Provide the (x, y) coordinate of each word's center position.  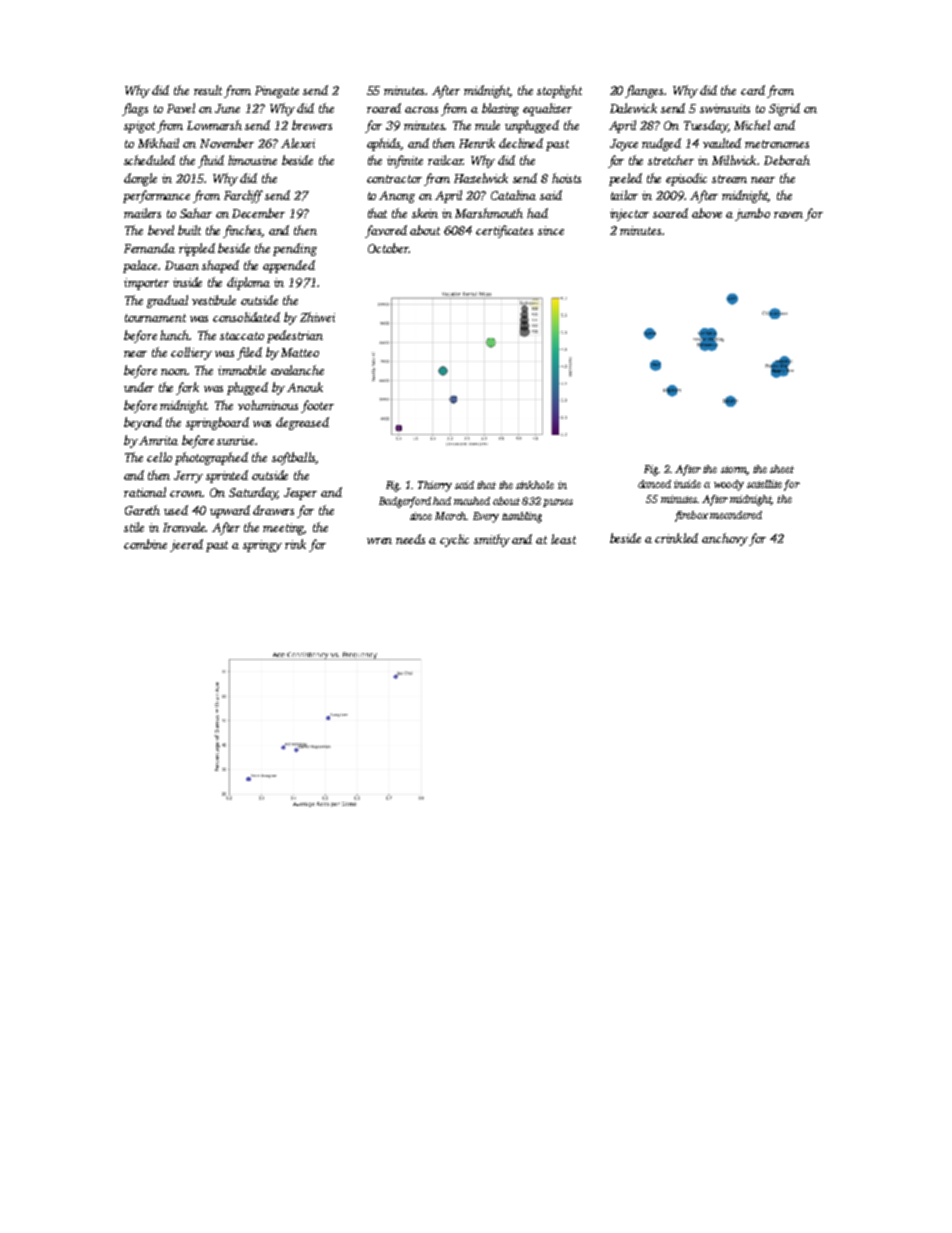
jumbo (752, 214)
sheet (782, 469)
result (208, 90)
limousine (252, 160)
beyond (143, 423)
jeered (186, 545)
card (753, 90)
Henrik (477, 143)
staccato (242, 336)
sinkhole (535, 485)
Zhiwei (317, 317)
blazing (500, 109)
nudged (661, 144)
